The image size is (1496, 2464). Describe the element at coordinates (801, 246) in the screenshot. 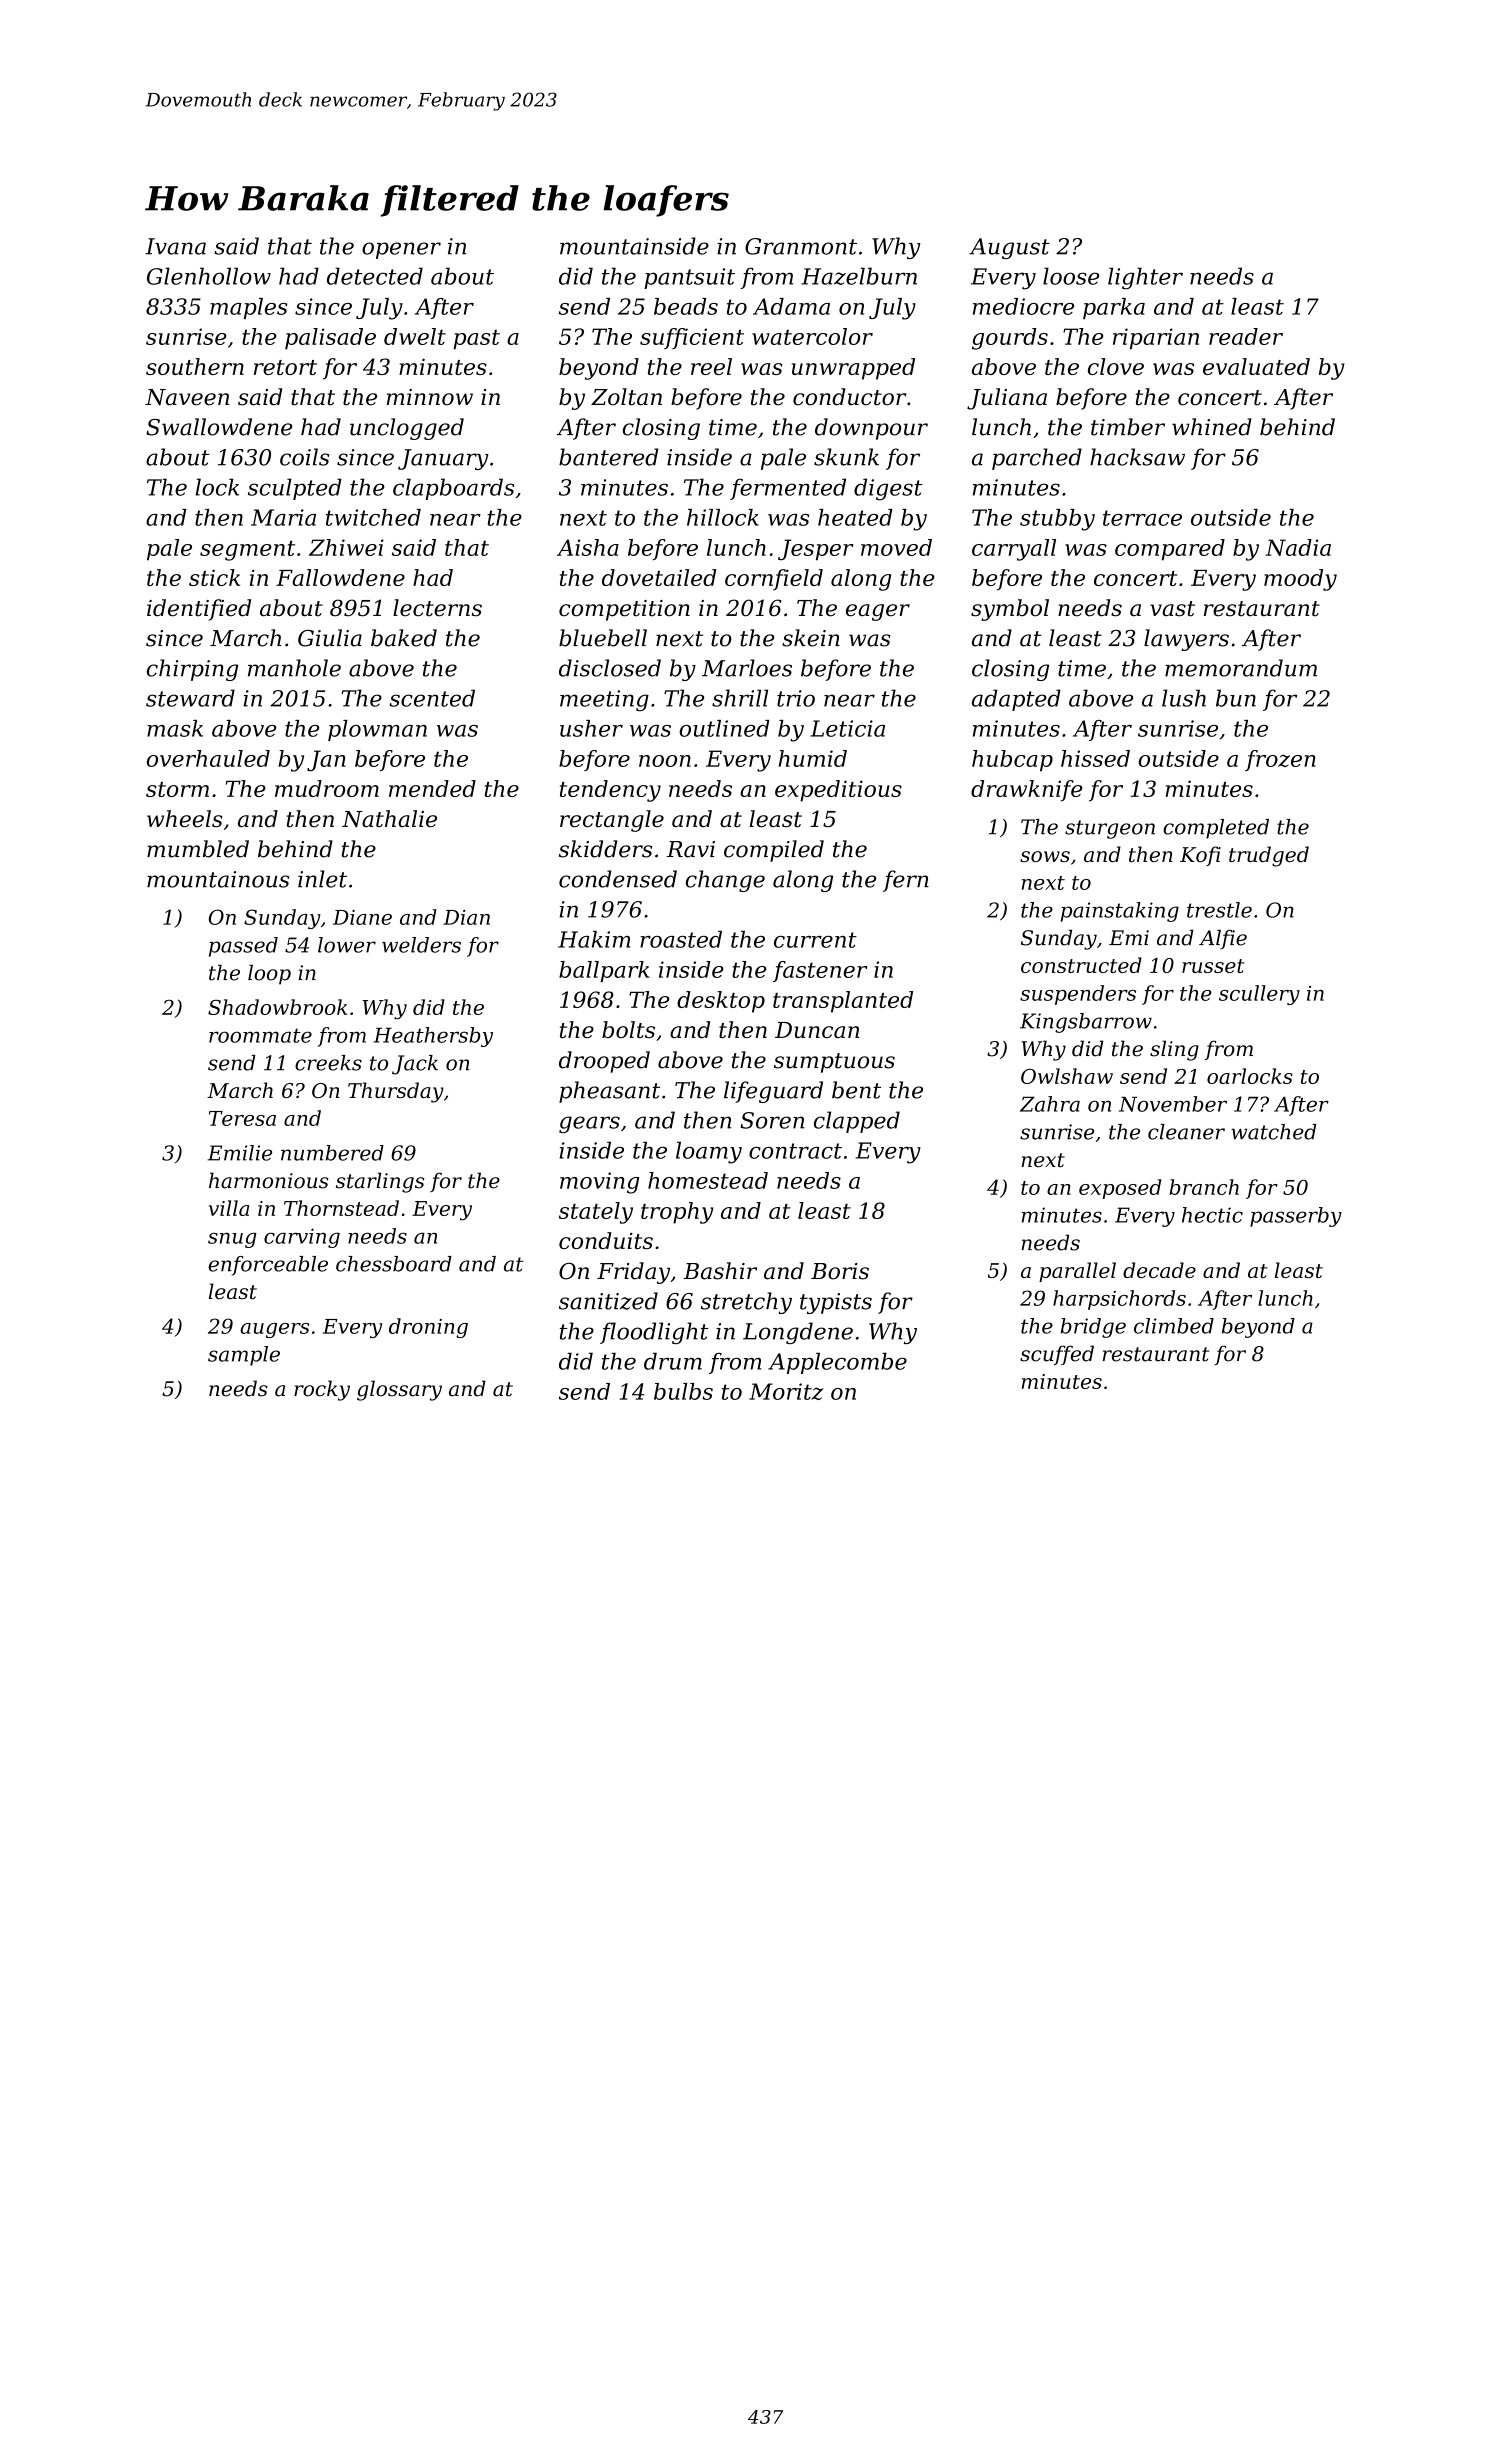

I see `Granmont` at that location.
